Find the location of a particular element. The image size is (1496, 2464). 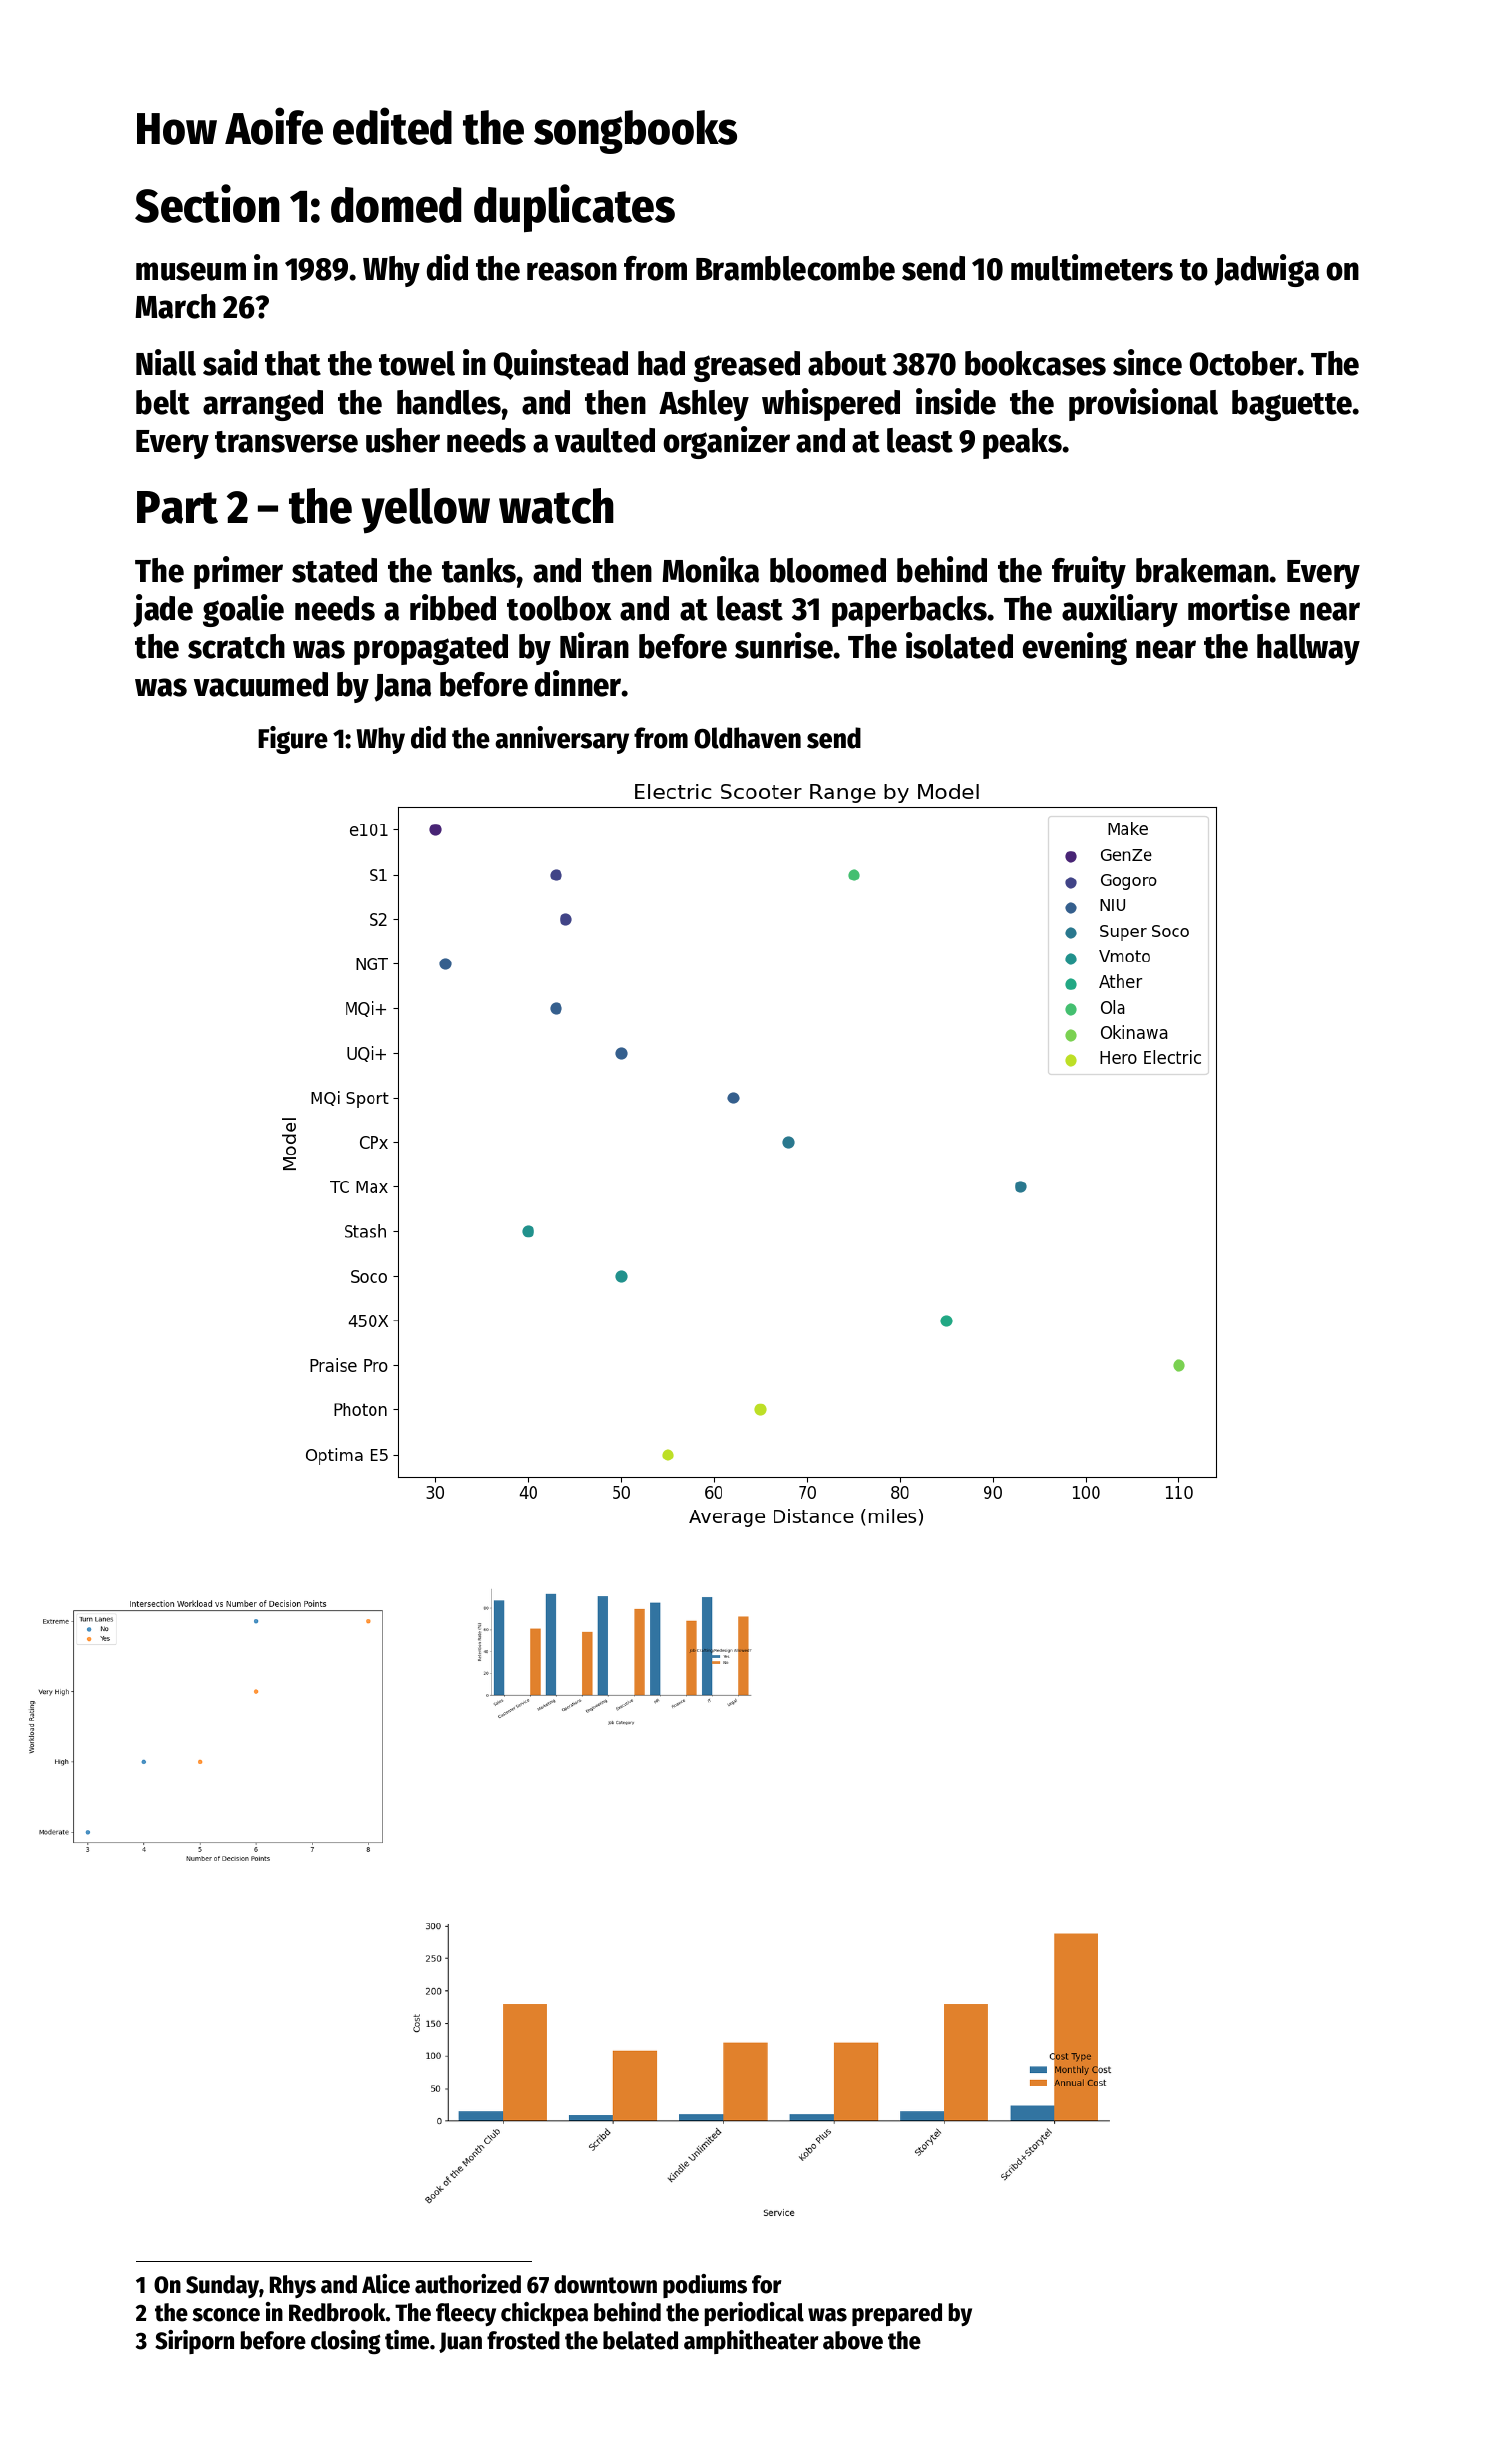

Oldhaven is located at coordinates (747, 738).
